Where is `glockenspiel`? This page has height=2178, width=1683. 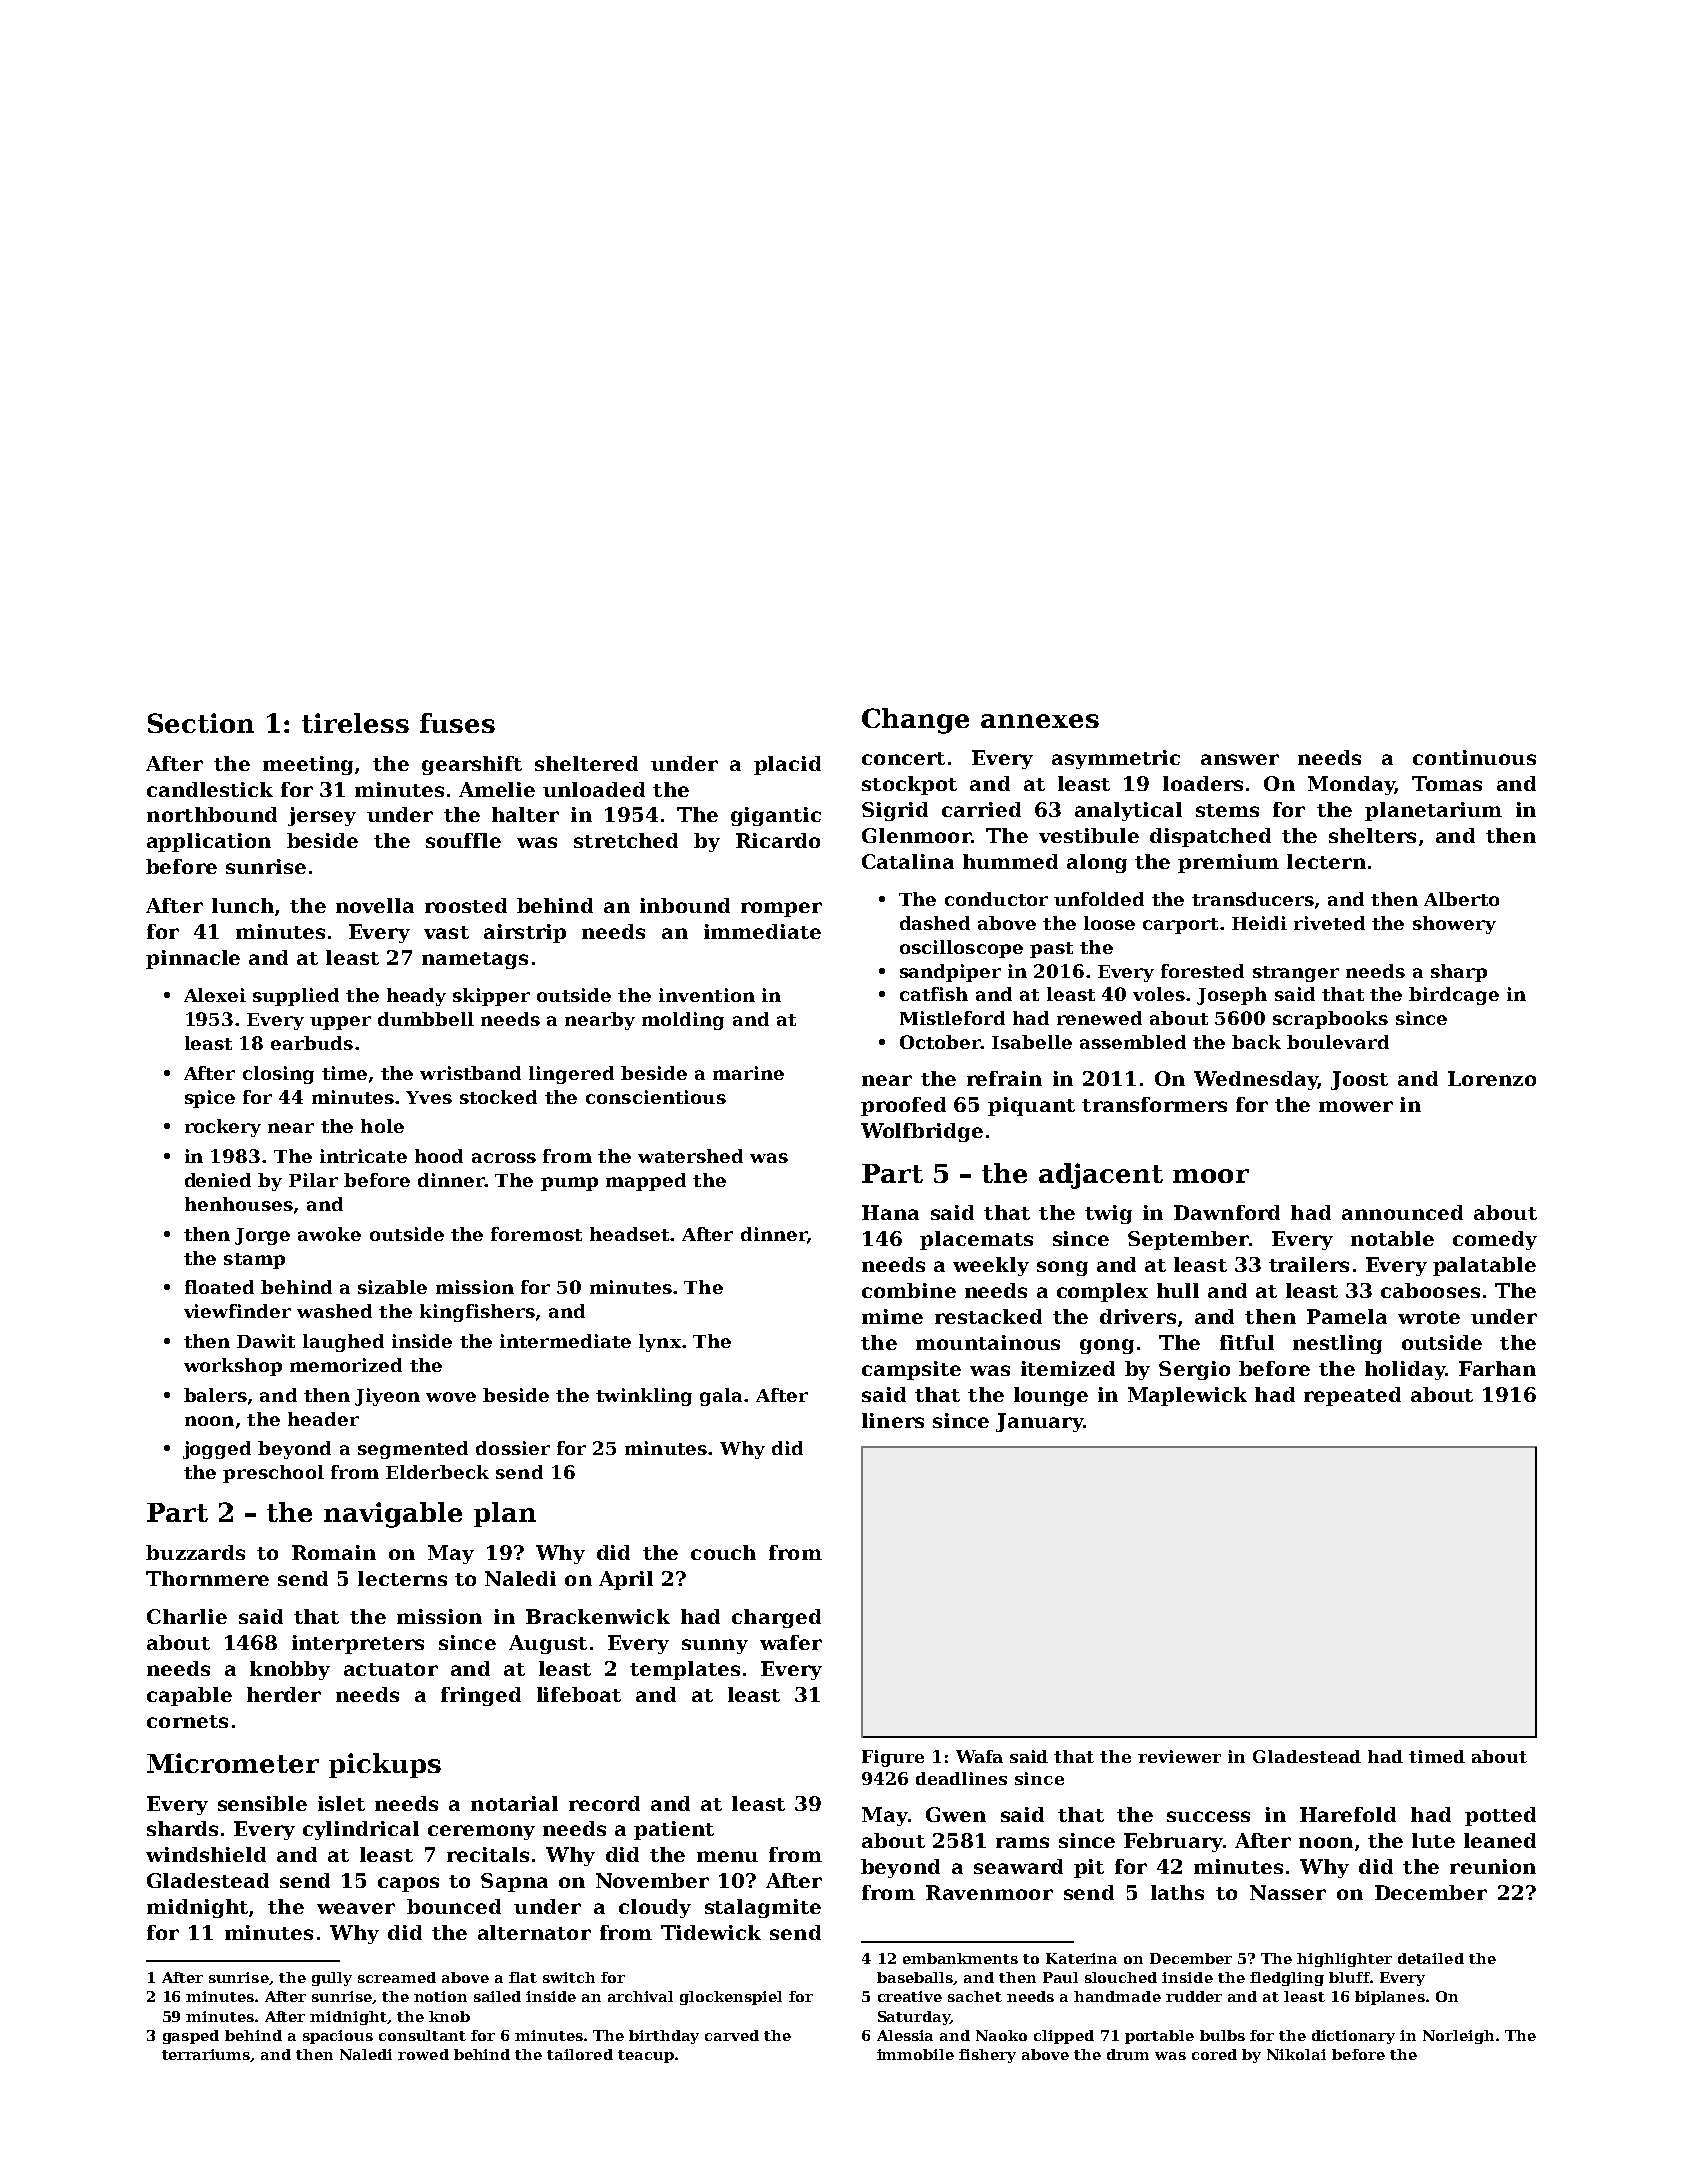 glockenspiel is located at coordinates (731, 1998).
